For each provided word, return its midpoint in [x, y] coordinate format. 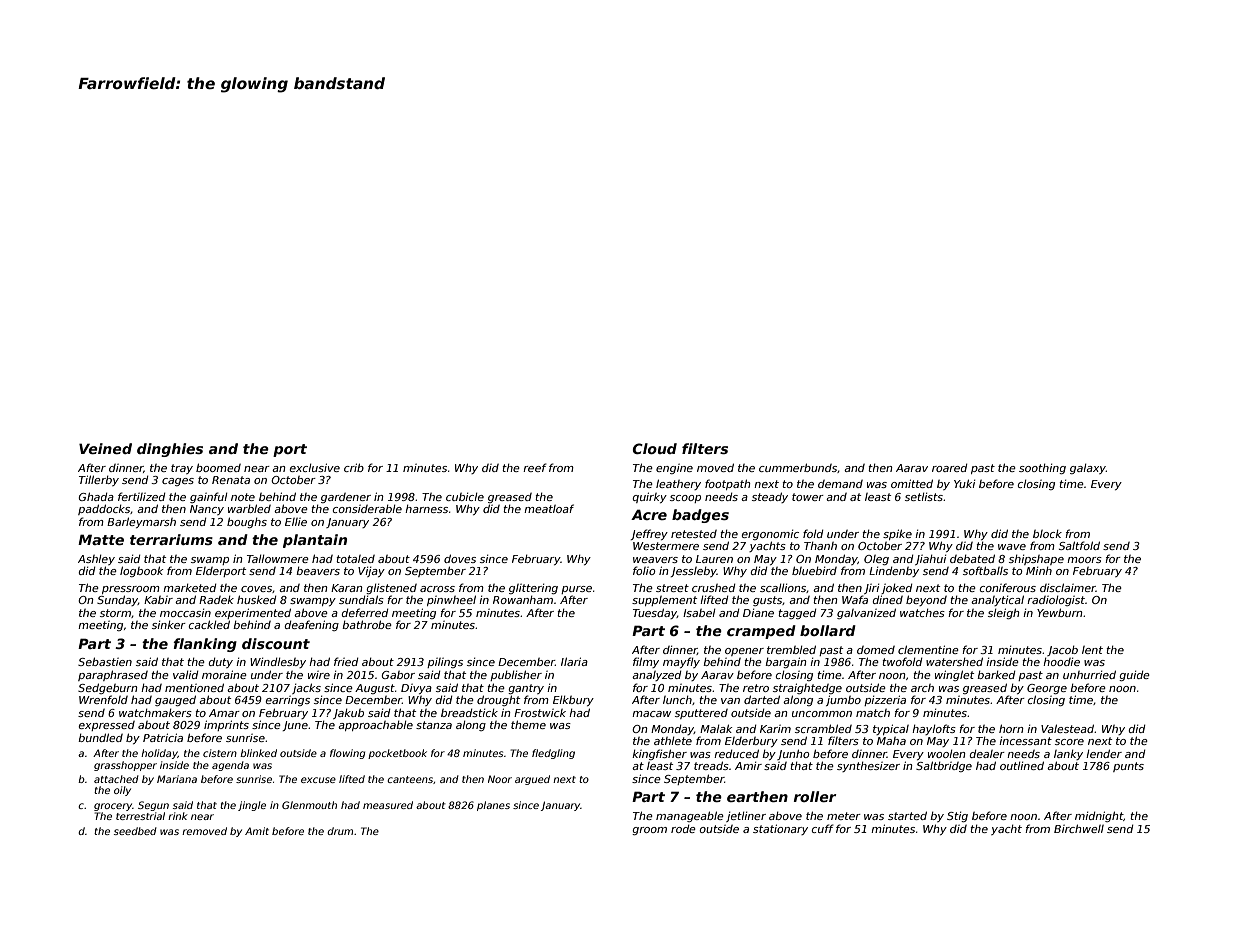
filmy [646, 662]
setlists [924, 496]
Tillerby [99, 480]
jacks [306, 688]
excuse [318, 780]
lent [1092, 650]
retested [694, 534]
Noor [500, 779]
